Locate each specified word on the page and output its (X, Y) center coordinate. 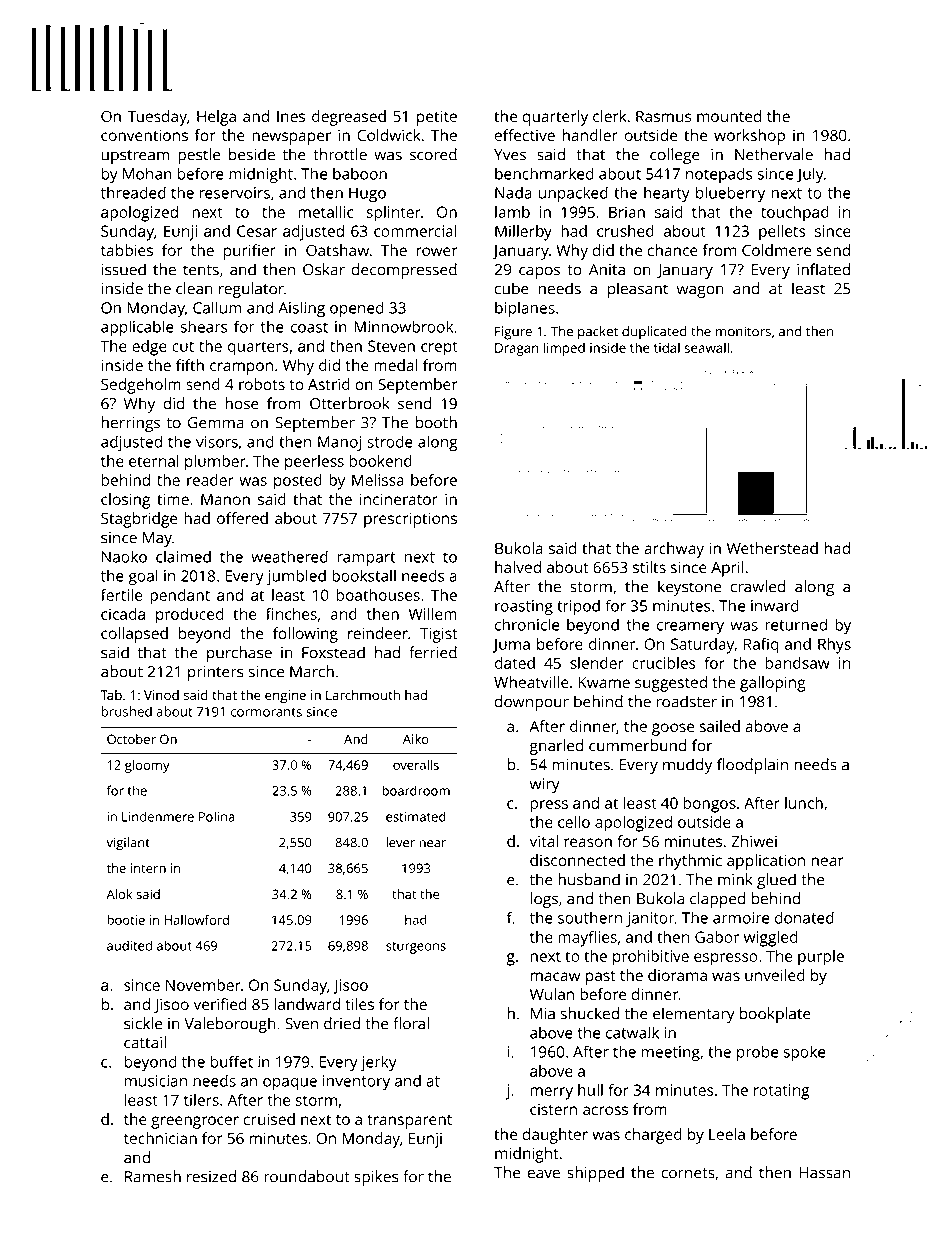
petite (437, 118)
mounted (729, 116)
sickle (143, 1023)
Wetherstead (772, 548)
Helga (216, 118)
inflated (823, 269)
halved (518, 567)
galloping (773, 684)
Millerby (523, 233)
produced (189, 616)
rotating (782, 1092)
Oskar (324, 269)
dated (515, 663)
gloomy (147, 766)
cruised (269, 1119)
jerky (378, 1063)
